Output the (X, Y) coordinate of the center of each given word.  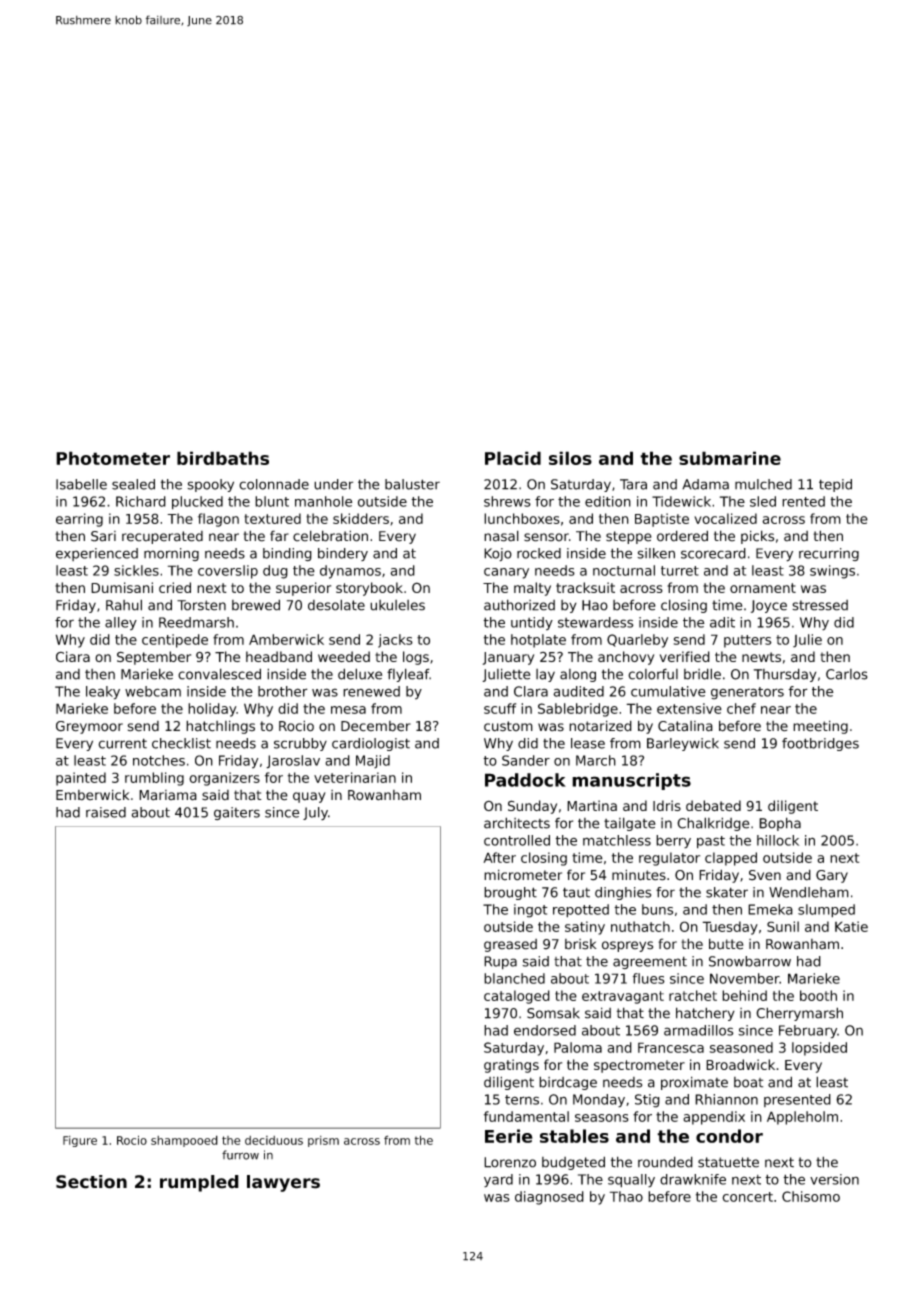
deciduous (274, 1140)
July (315, 813)
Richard (141, 501)
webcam (153, 691)
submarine (730, 458)
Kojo (498, 554)
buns (657, 909)
